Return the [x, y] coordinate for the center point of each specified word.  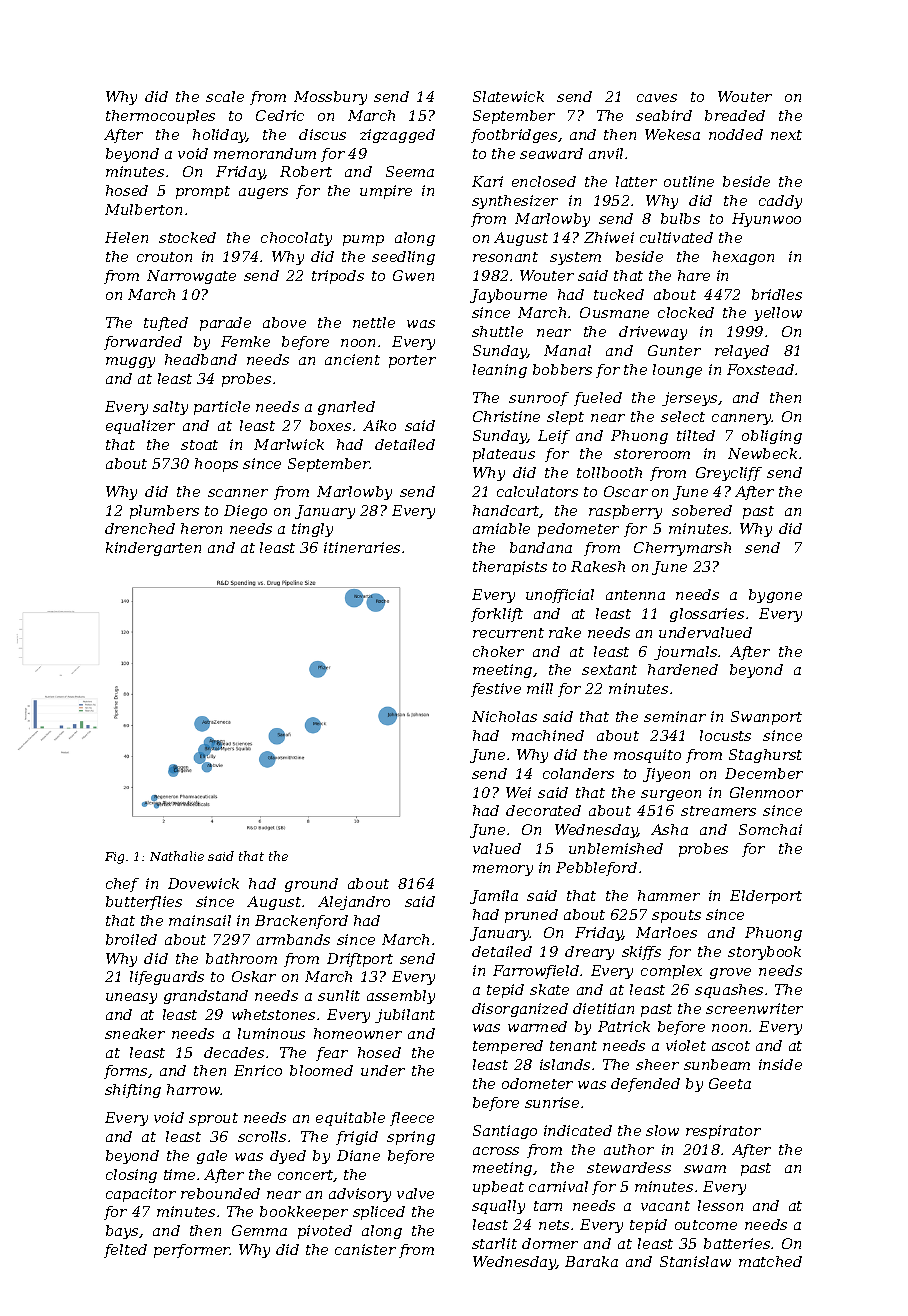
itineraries [362, 547]
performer [192, 1251]
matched [770, 1261]
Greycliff [729, 474]
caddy [780, 202]
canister [365, 1249]
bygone [775, 596]
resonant [505, 257]
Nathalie [177, 856]
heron [201, 528]
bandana [541, 547]
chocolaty [296, 239]
